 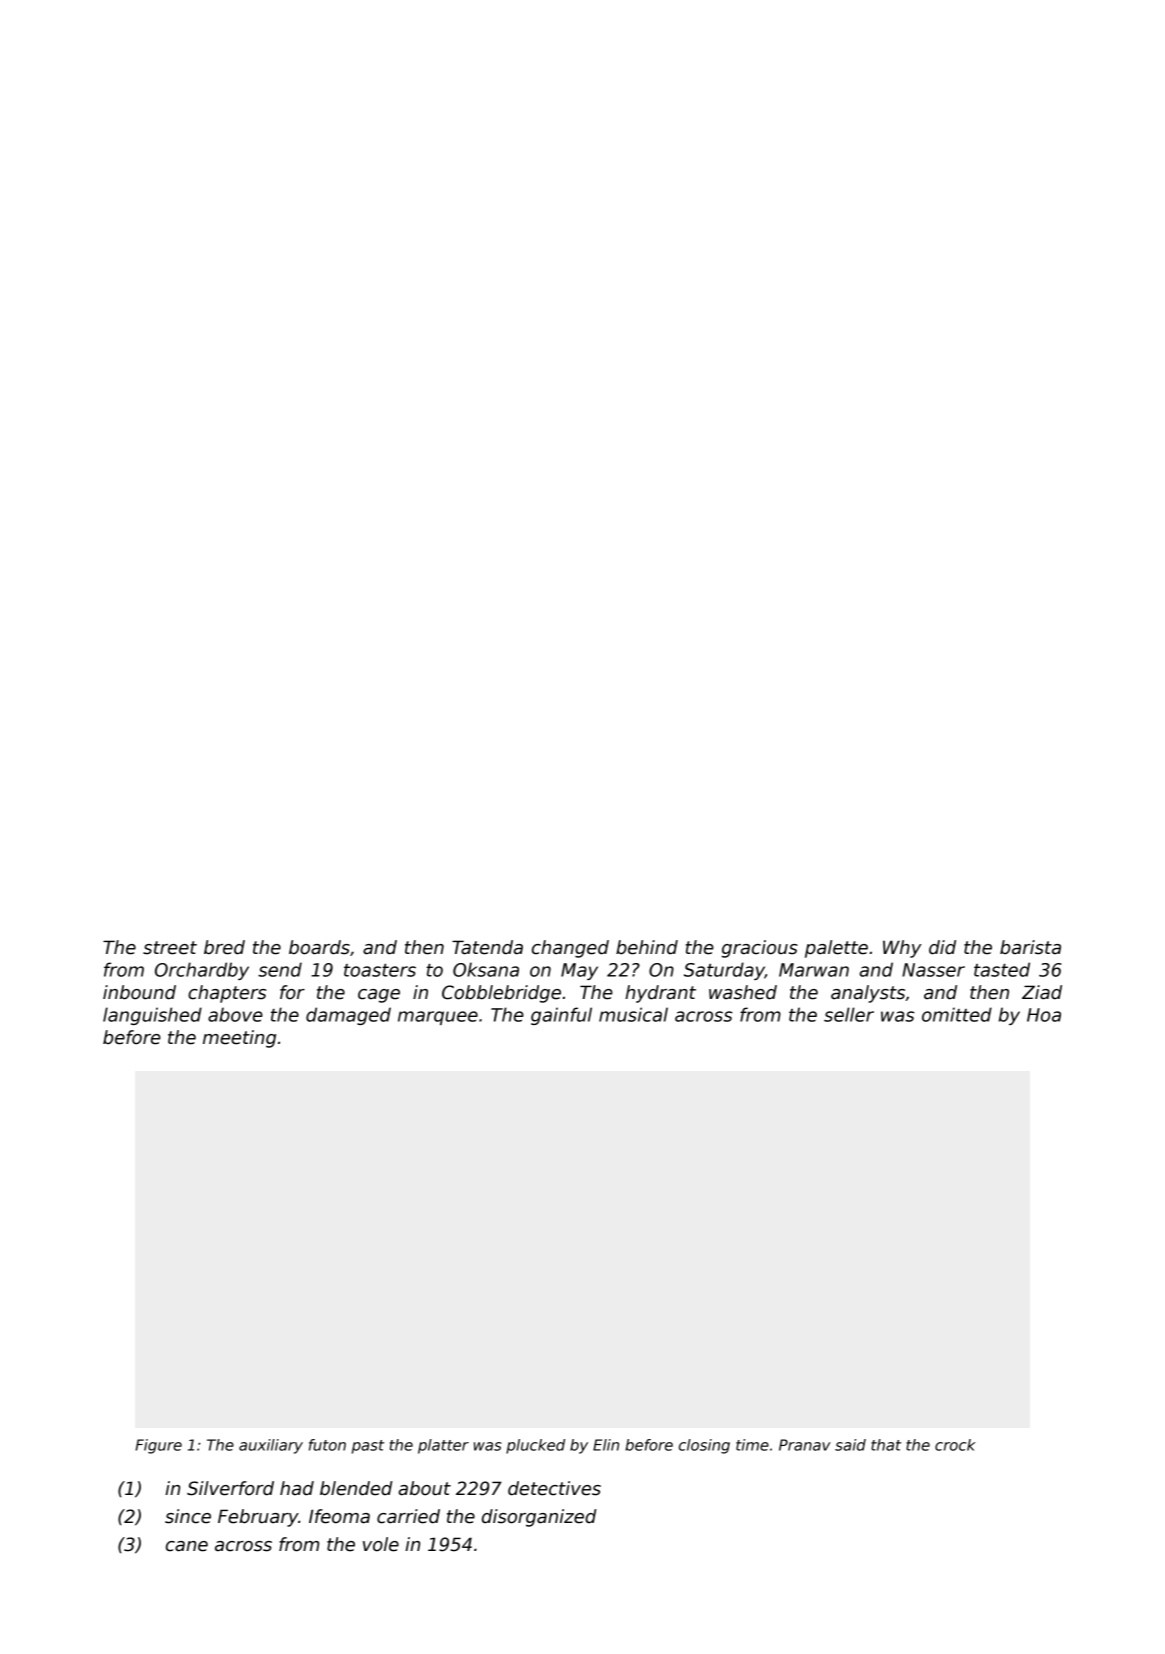 I want to click on gainful, so click(x=561, y=1016).
